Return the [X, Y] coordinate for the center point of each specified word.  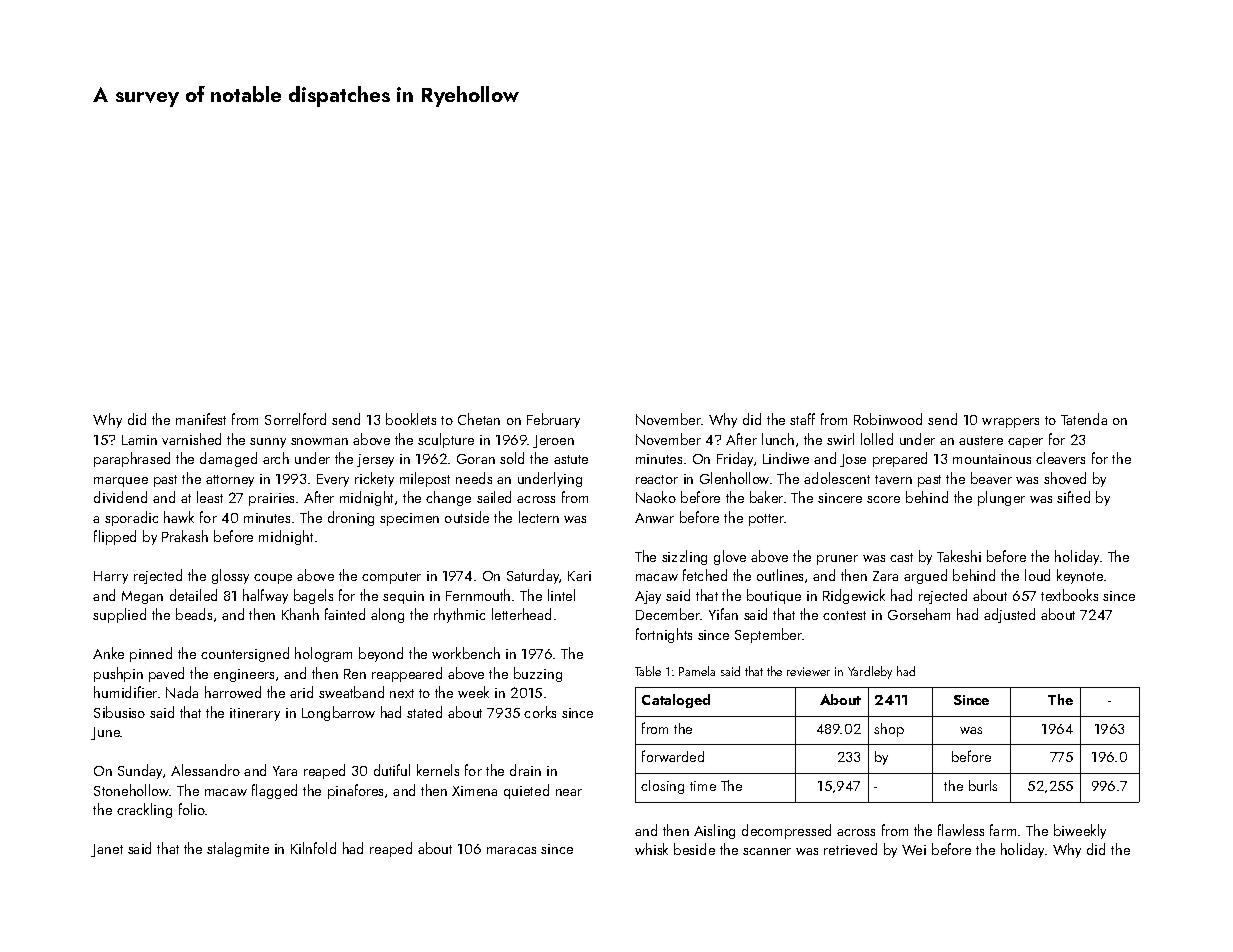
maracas [511, 850]
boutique [774, 596]
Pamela [697, 671]
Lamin [139, 440]
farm [1003, 830]
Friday [735, 459]
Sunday [140, 771]
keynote [1080, 576]
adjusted [1009, 615]
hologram [323, 654]
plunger [1001, 498]
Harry [111, 577]
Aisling [714, 831]
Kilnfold [313, 848]
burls [983, 785]
